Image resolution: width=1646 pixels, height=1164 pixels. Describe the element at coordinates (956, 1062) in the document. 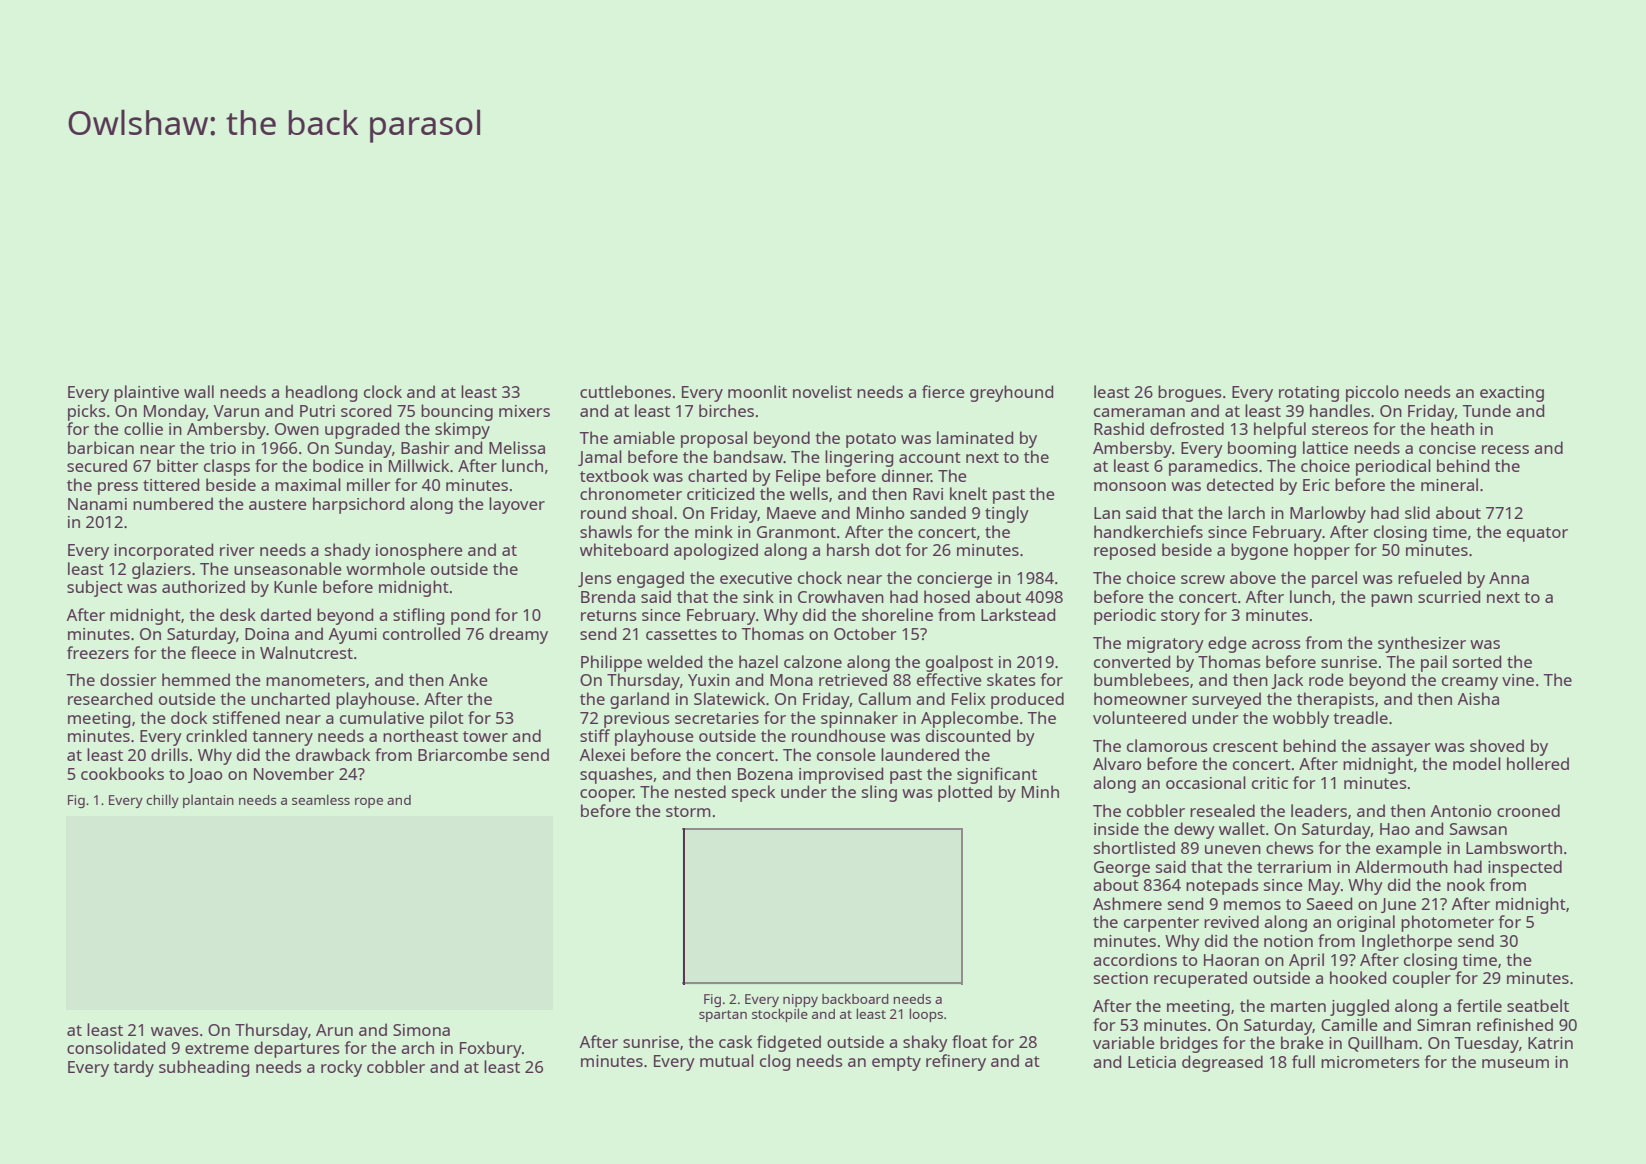

I see `refinery` at that location.
